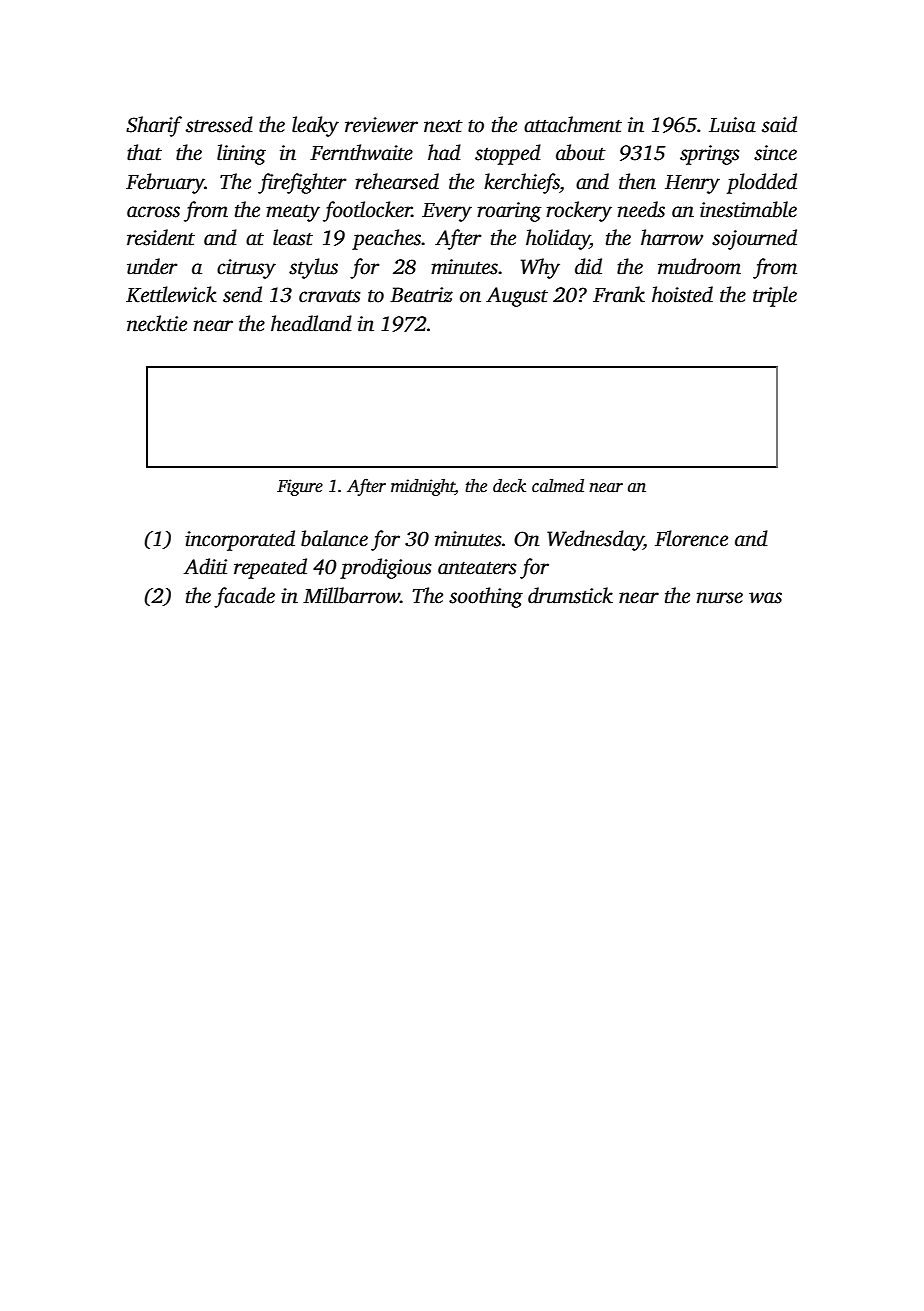 This image has width=924, height=1311. Describe the element at coordinates (219, 124) in the image. I see `stressed` at that location.
